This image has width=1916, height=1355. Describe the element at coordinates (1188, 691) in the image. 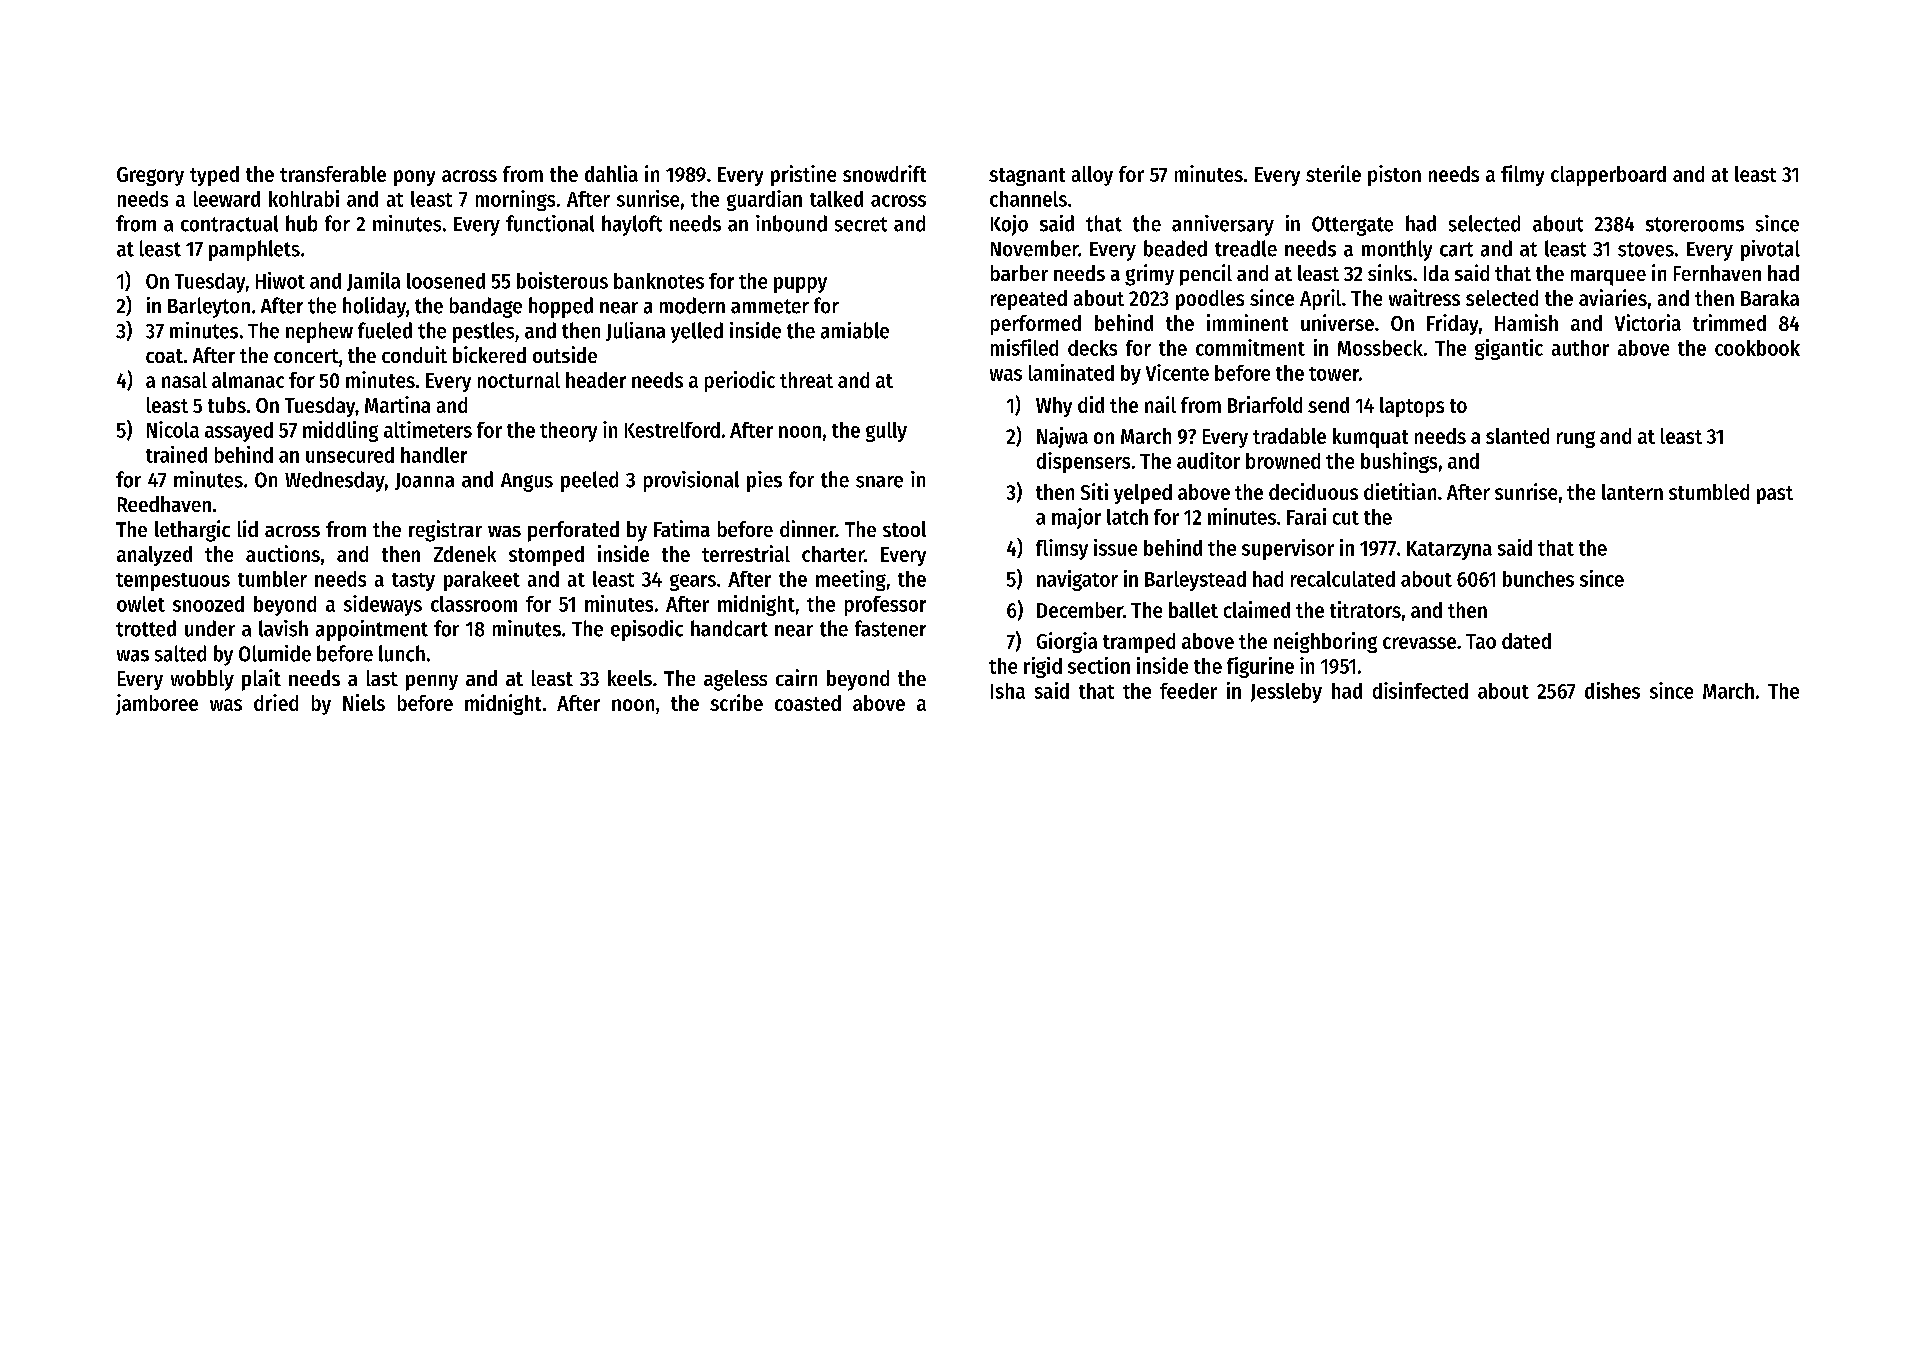

I see `feeder` at that location.
